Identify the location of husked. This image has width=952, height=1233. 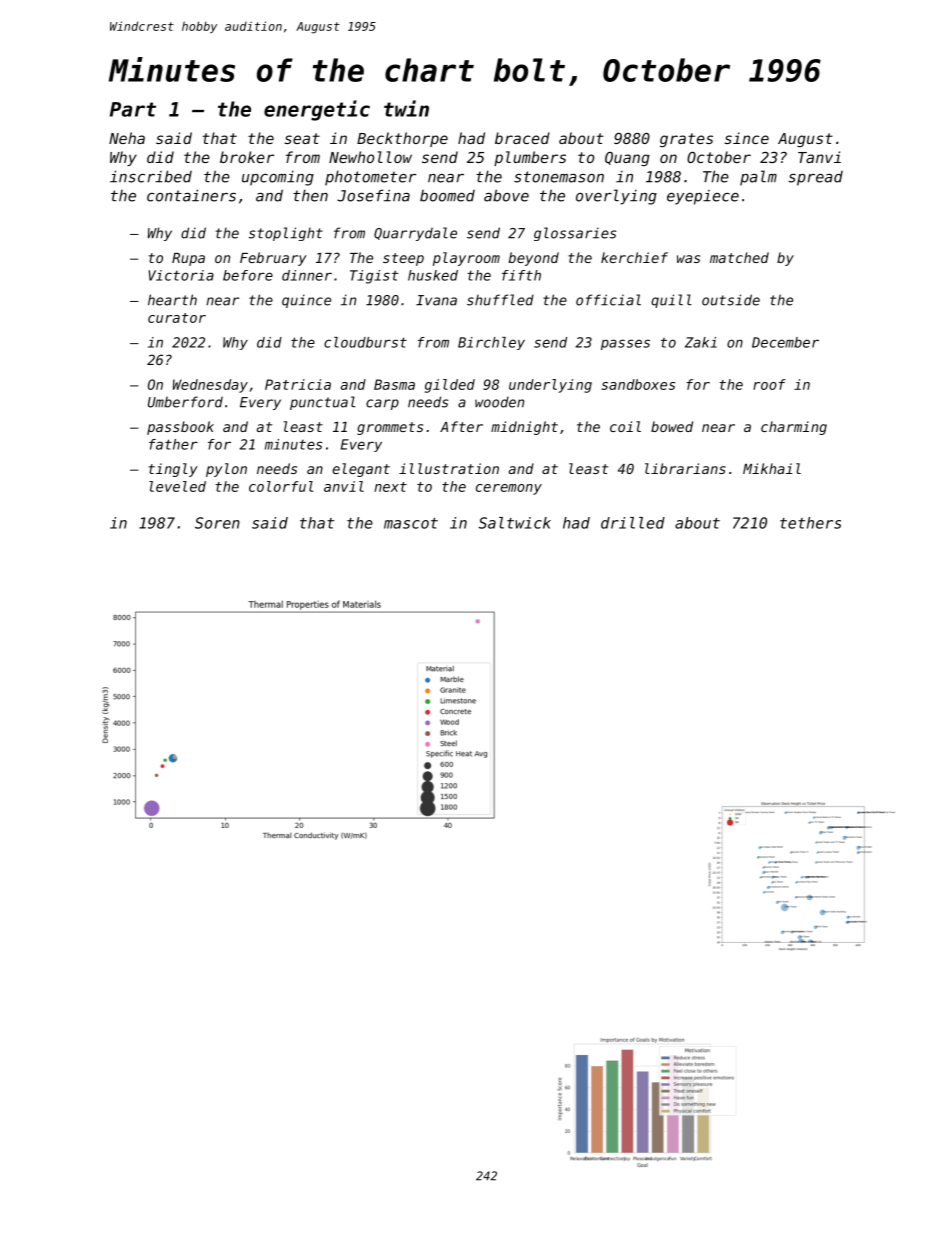
(433, 275).
